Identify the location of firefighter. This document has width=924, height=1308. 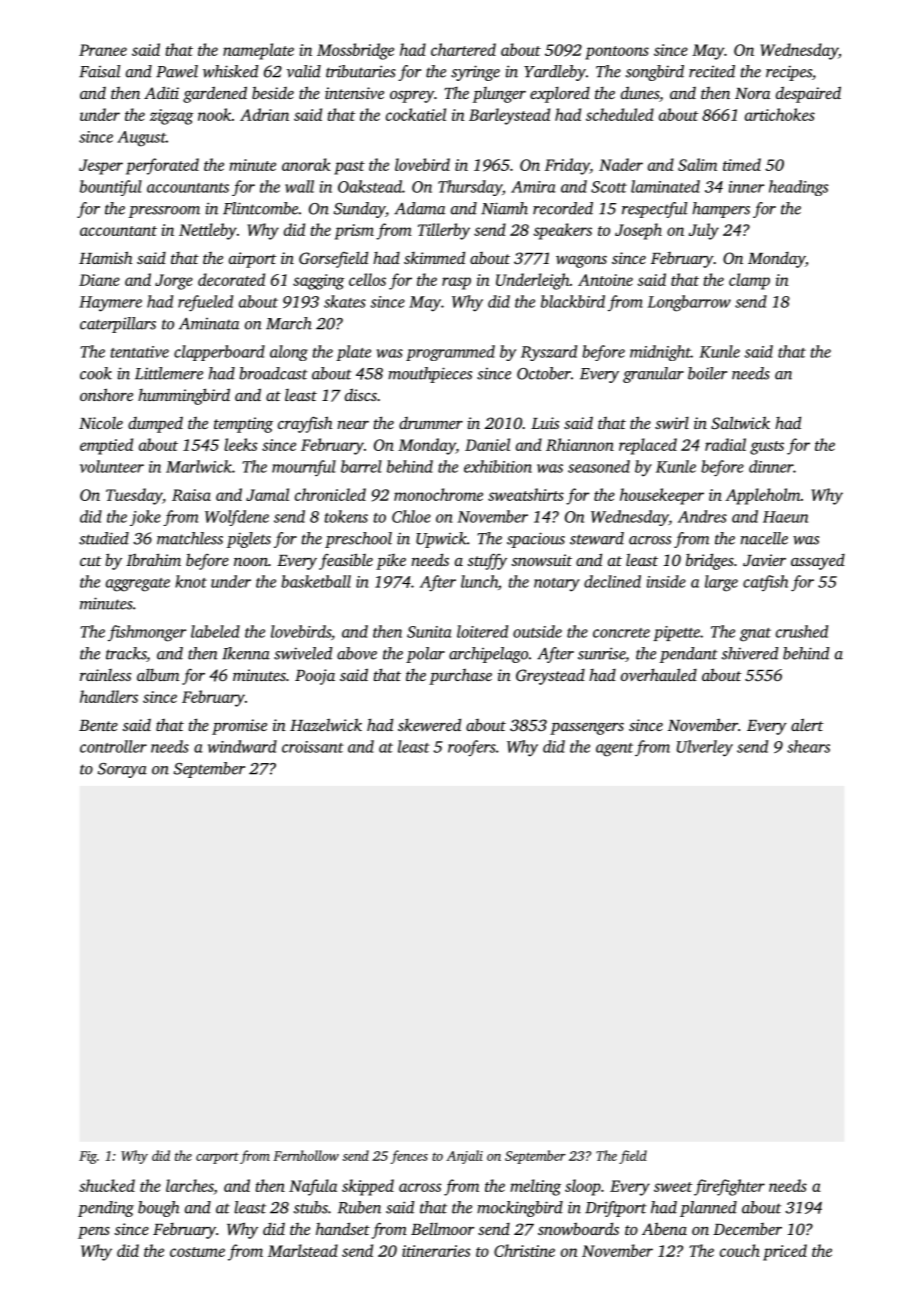
(729, 1187).
